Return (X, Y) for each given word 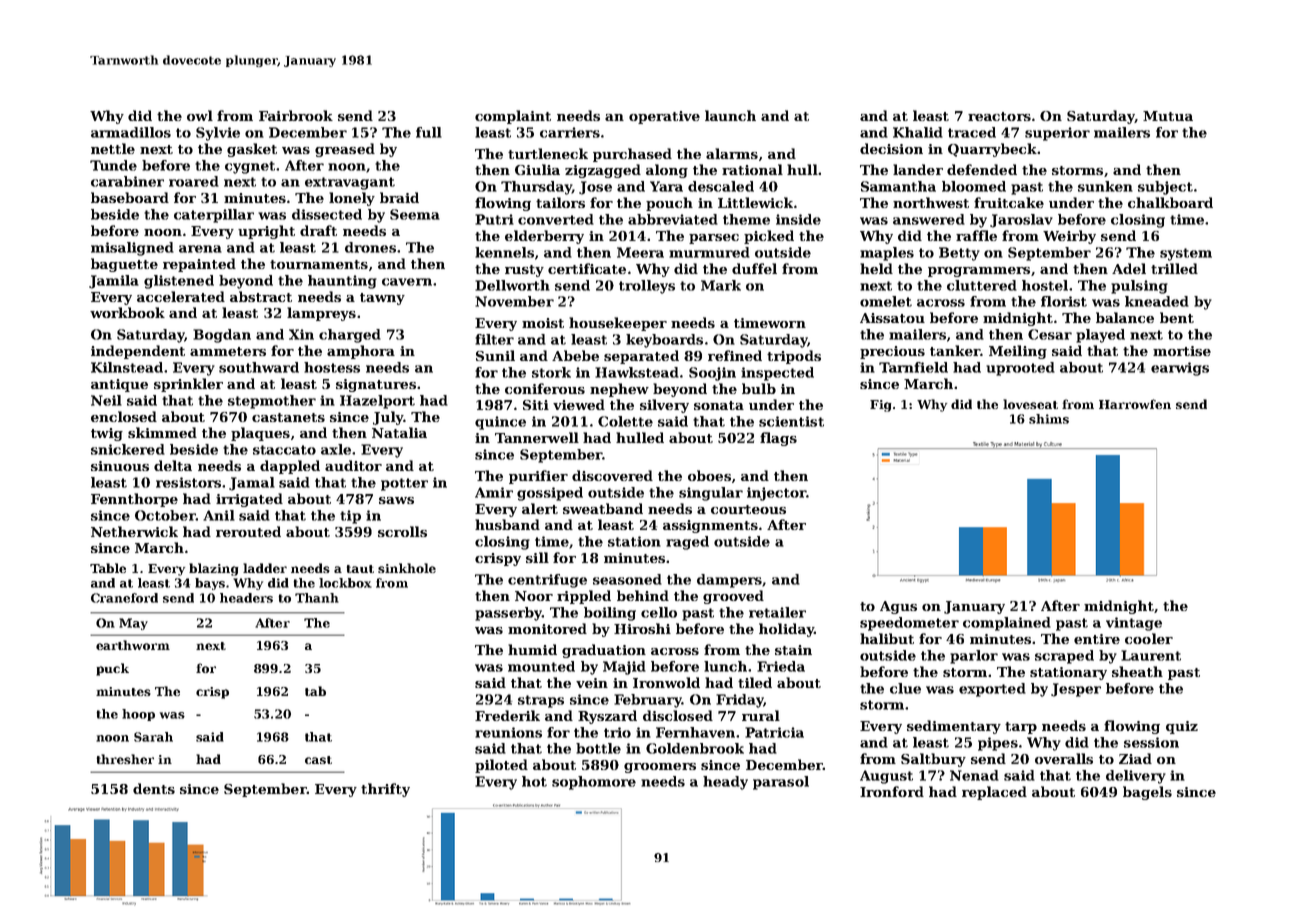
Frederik (507, 715)
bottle (598, 748)
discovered (612, 475)
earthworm (133, 645)
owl (200, 115)
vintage (1134, 624)
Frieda (781, 666)
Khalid (918, 132)
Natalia (399, 432)
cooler (1149, 638)
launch (730, 115)
